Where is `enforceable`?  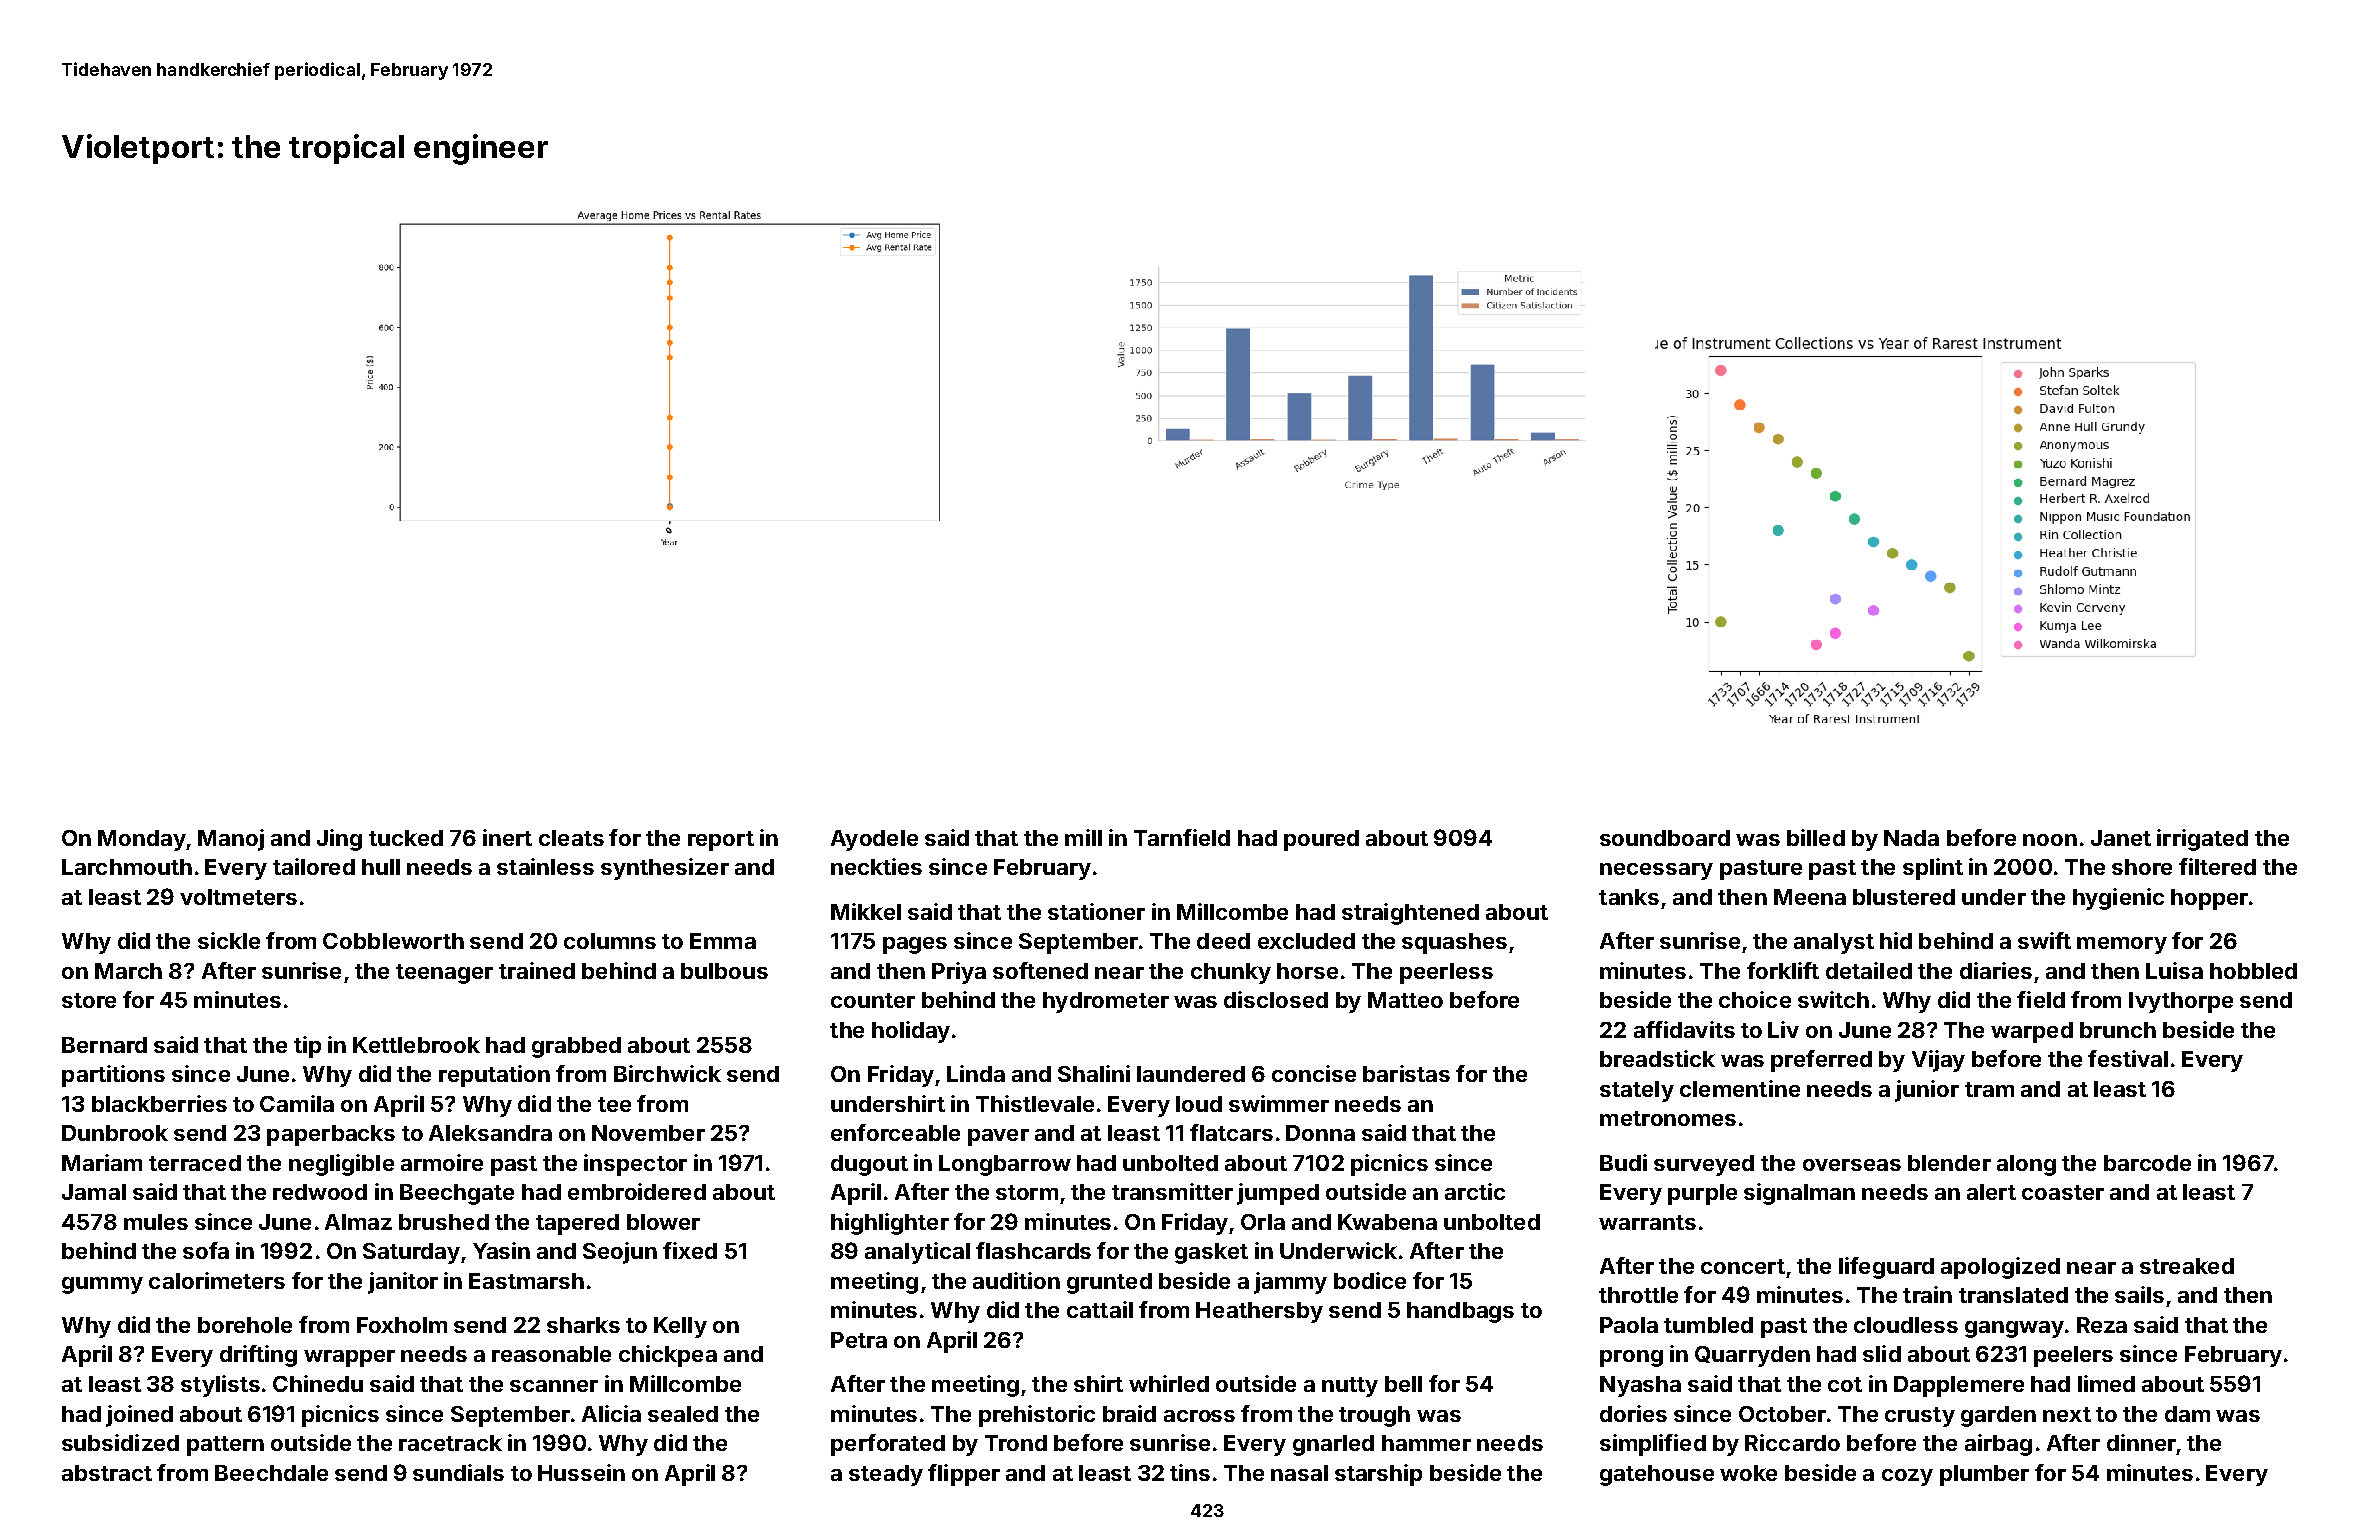
enforceable is located at coordinates (895, 1132).
